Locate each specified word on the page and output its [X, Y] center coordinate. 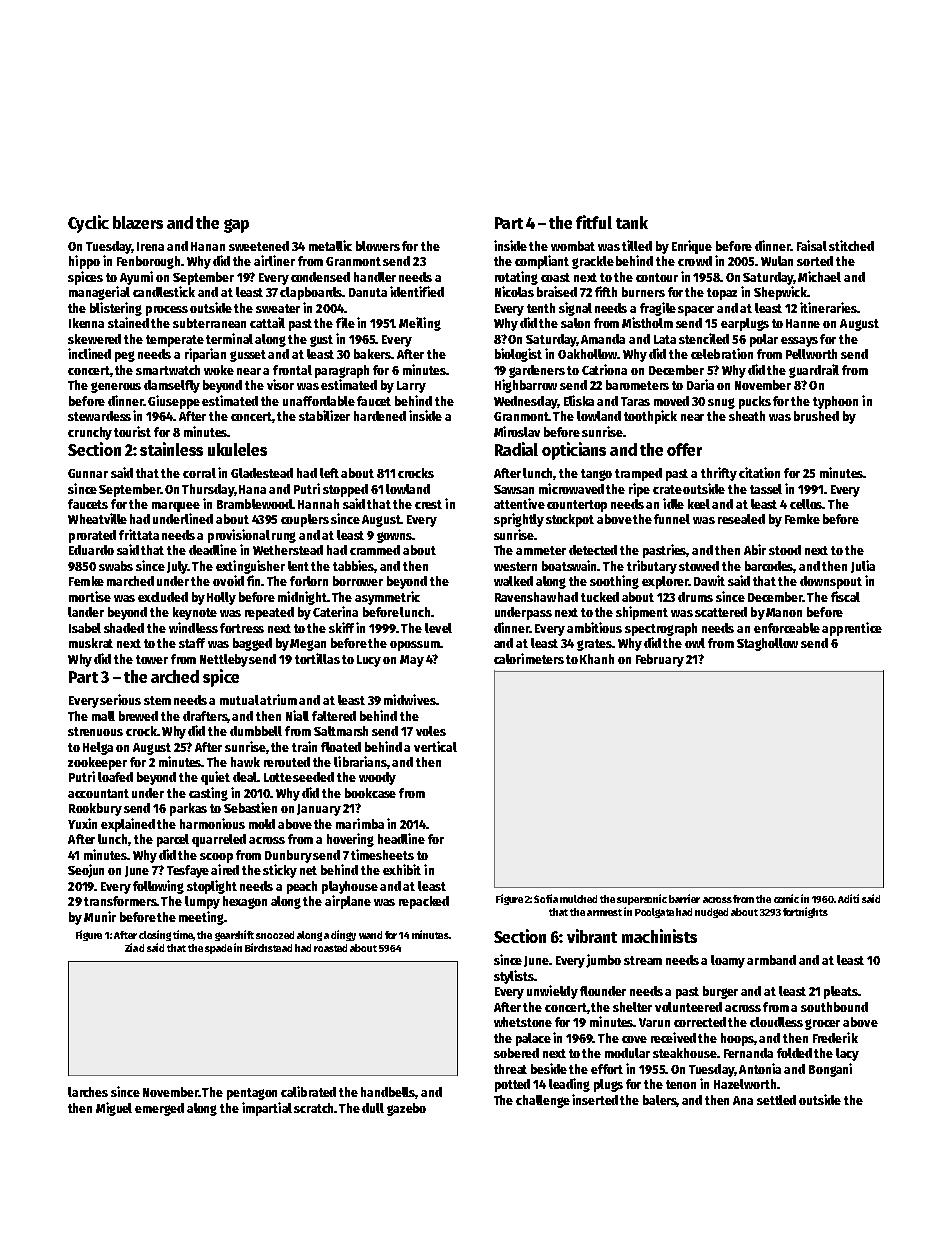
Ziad [134, 947]
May [412, 661]
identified [417, 291]
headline [401, 838]
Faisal [812, 245]
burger [720, 992]
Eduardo [91, 550]
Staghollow [767, 644]
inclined [89, 353]
